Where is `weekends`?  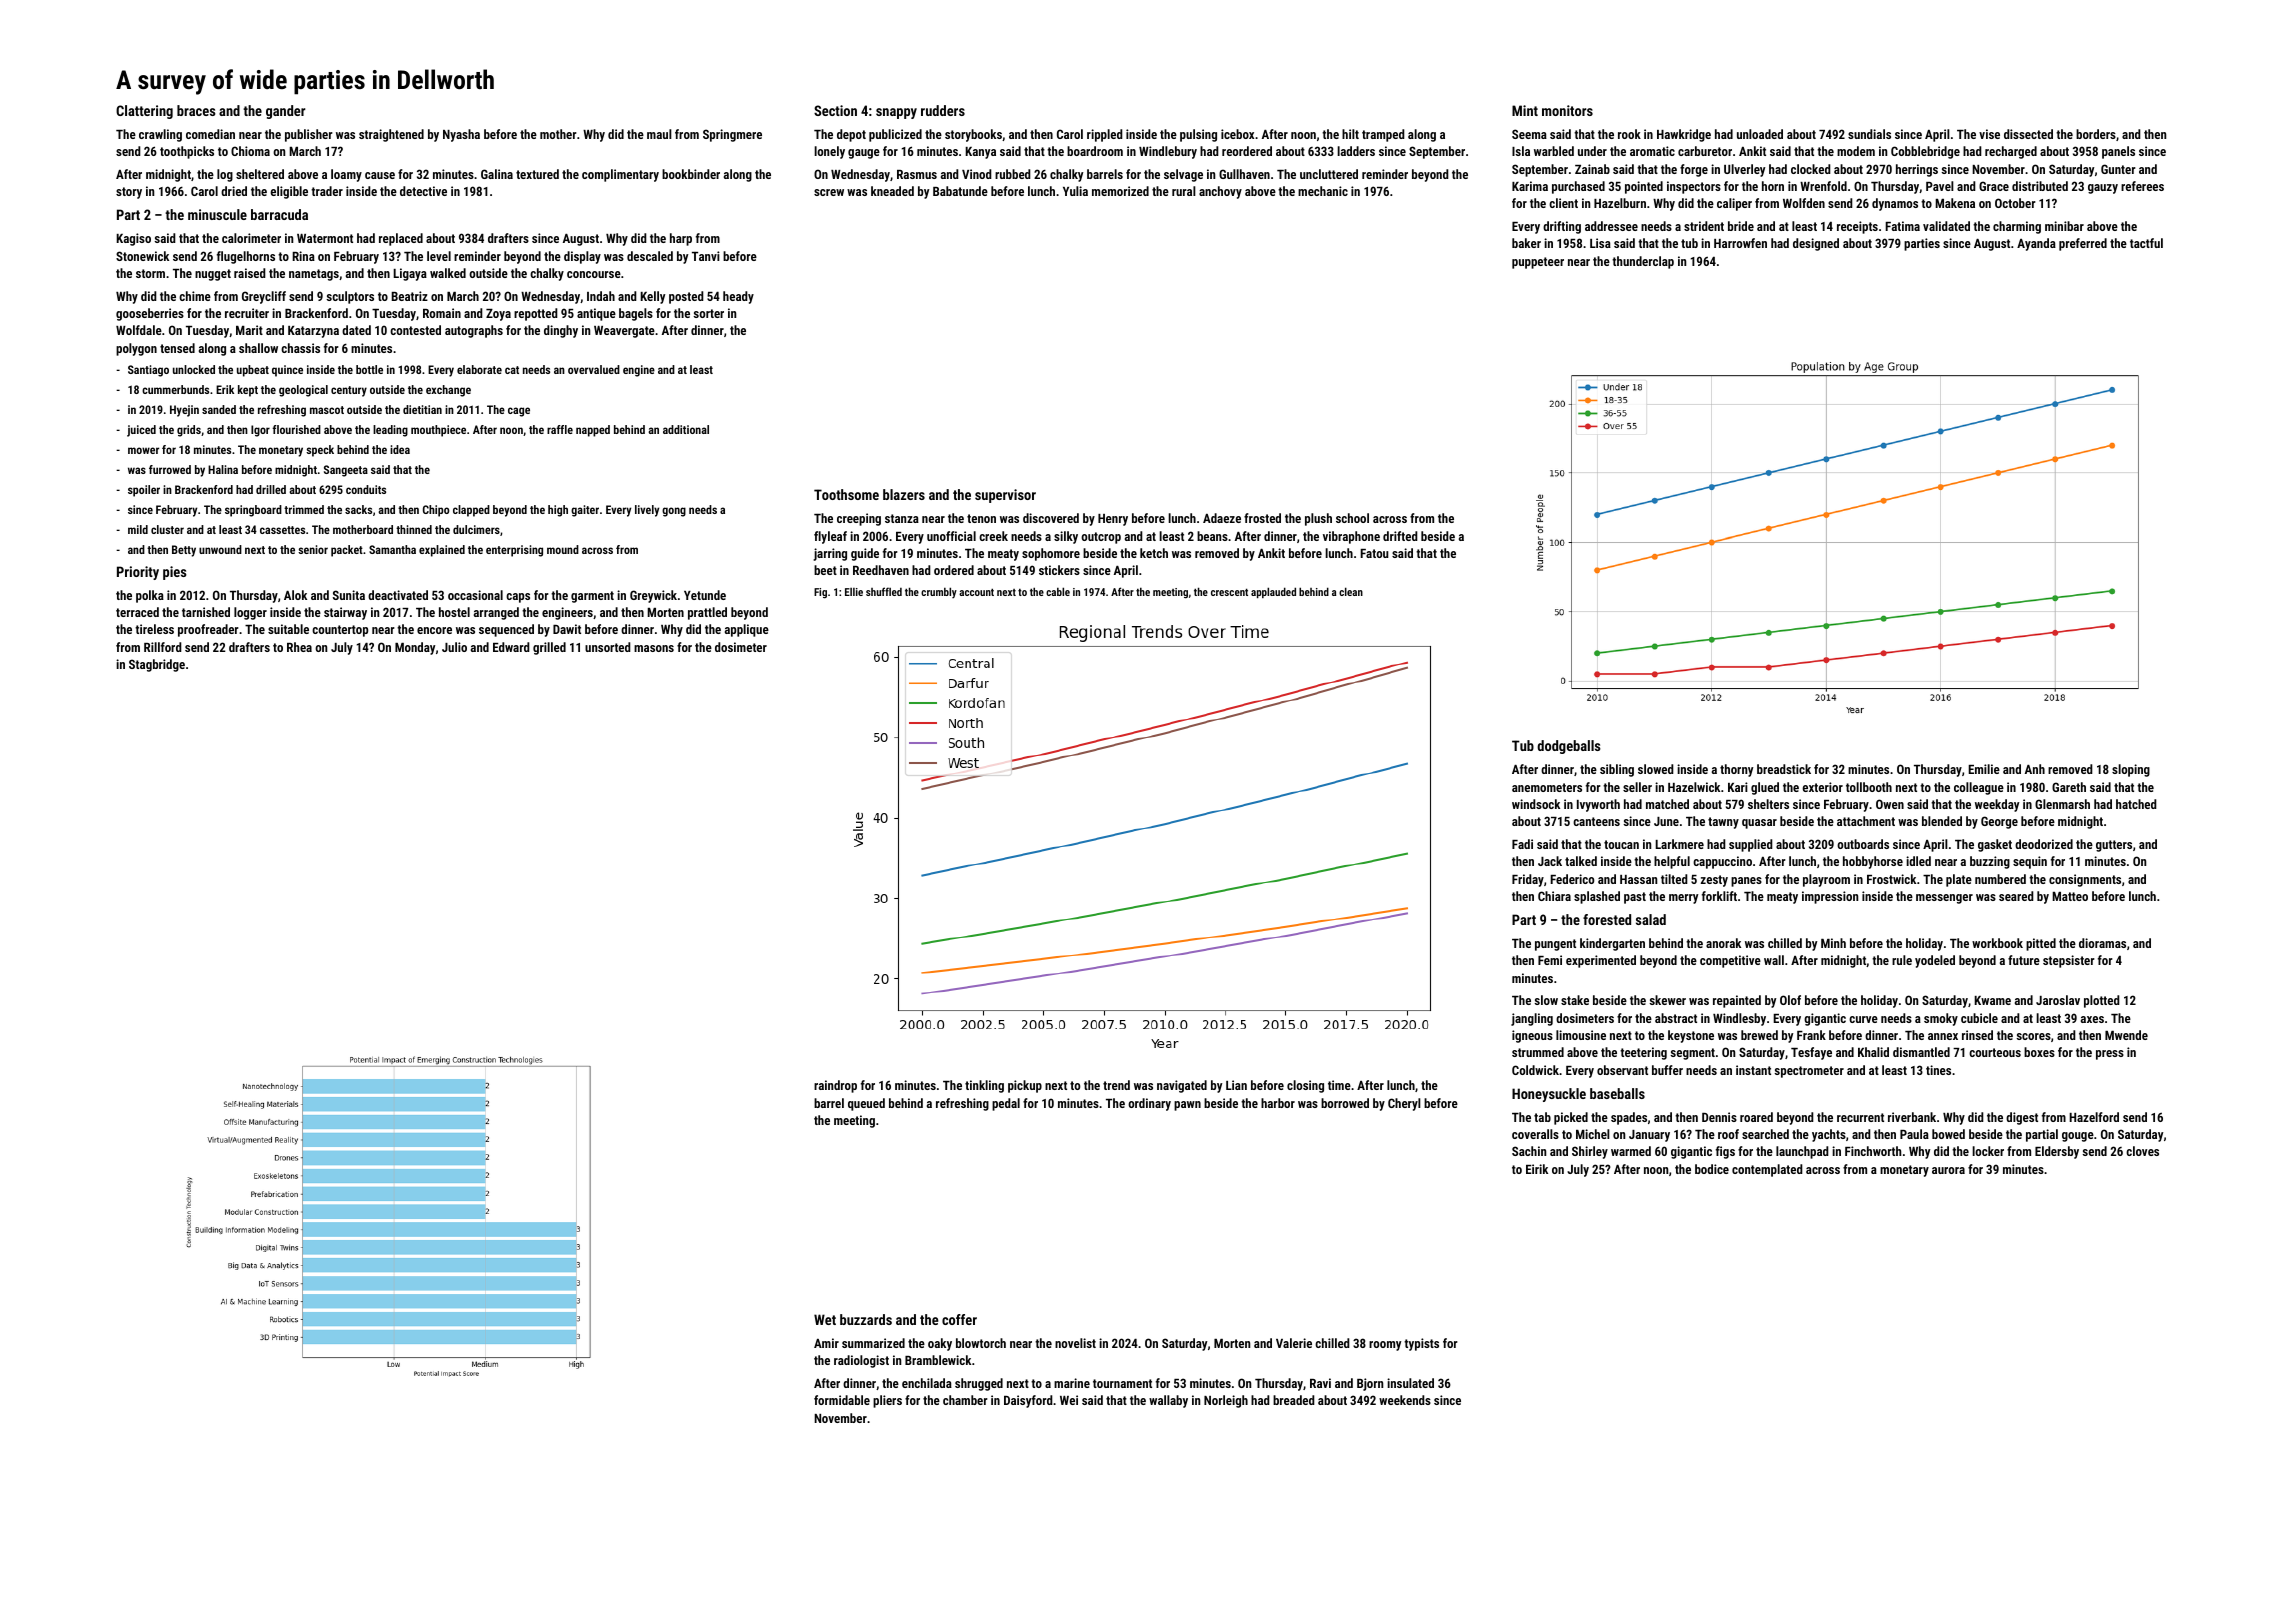 weekends is located at coordinates (1405, 1400).
